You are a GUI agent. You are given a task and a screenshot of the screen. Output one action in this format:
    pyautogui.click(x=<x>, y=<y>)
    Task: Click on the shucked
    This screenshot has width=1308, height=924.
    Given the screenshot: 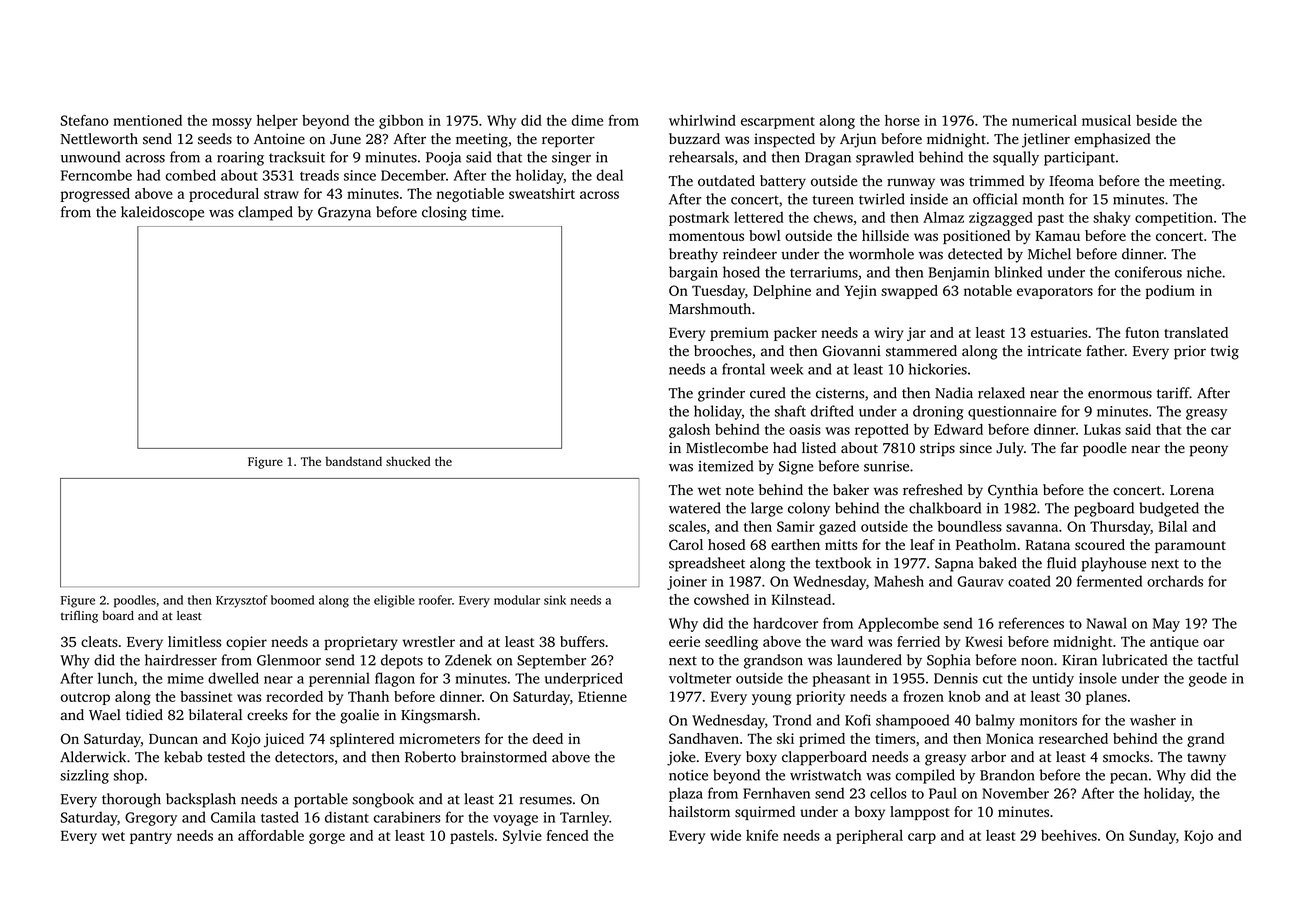 What is the action you would take?
    pyautogui.click(x=408, y=461)
